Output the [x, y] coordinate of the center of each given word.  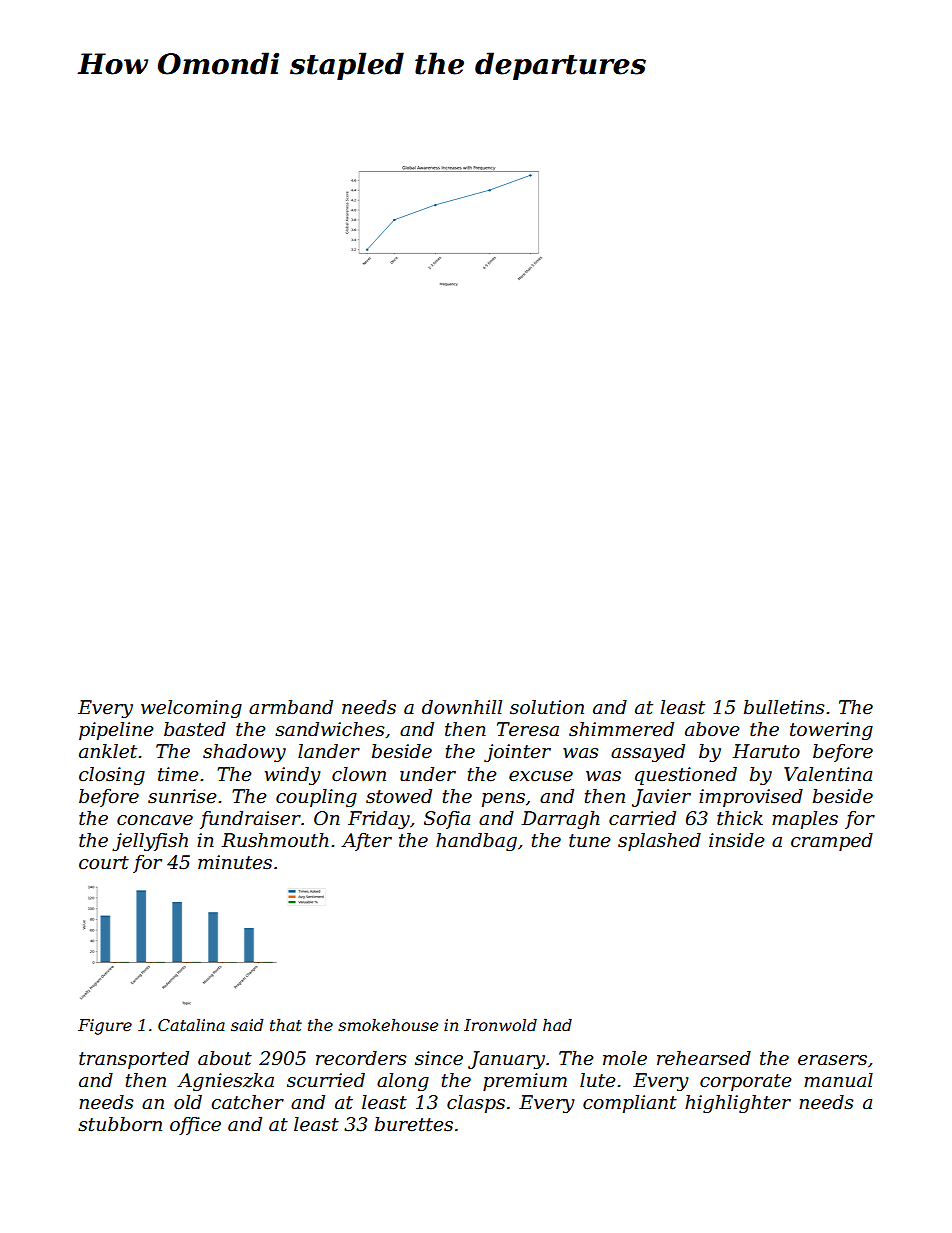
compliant [630, 1104]
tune [590, 841]
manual [838, 1080]
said [247, 1025]
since [439, 1058]
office [195, 1126]
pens [503, 800]
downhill [462, 707]
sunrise [182, 796]
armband [291, 707]
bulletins [784, 707]
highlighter [738, 1104]
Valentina [828, 774]
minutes [235, 862]
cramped [832, 842]
